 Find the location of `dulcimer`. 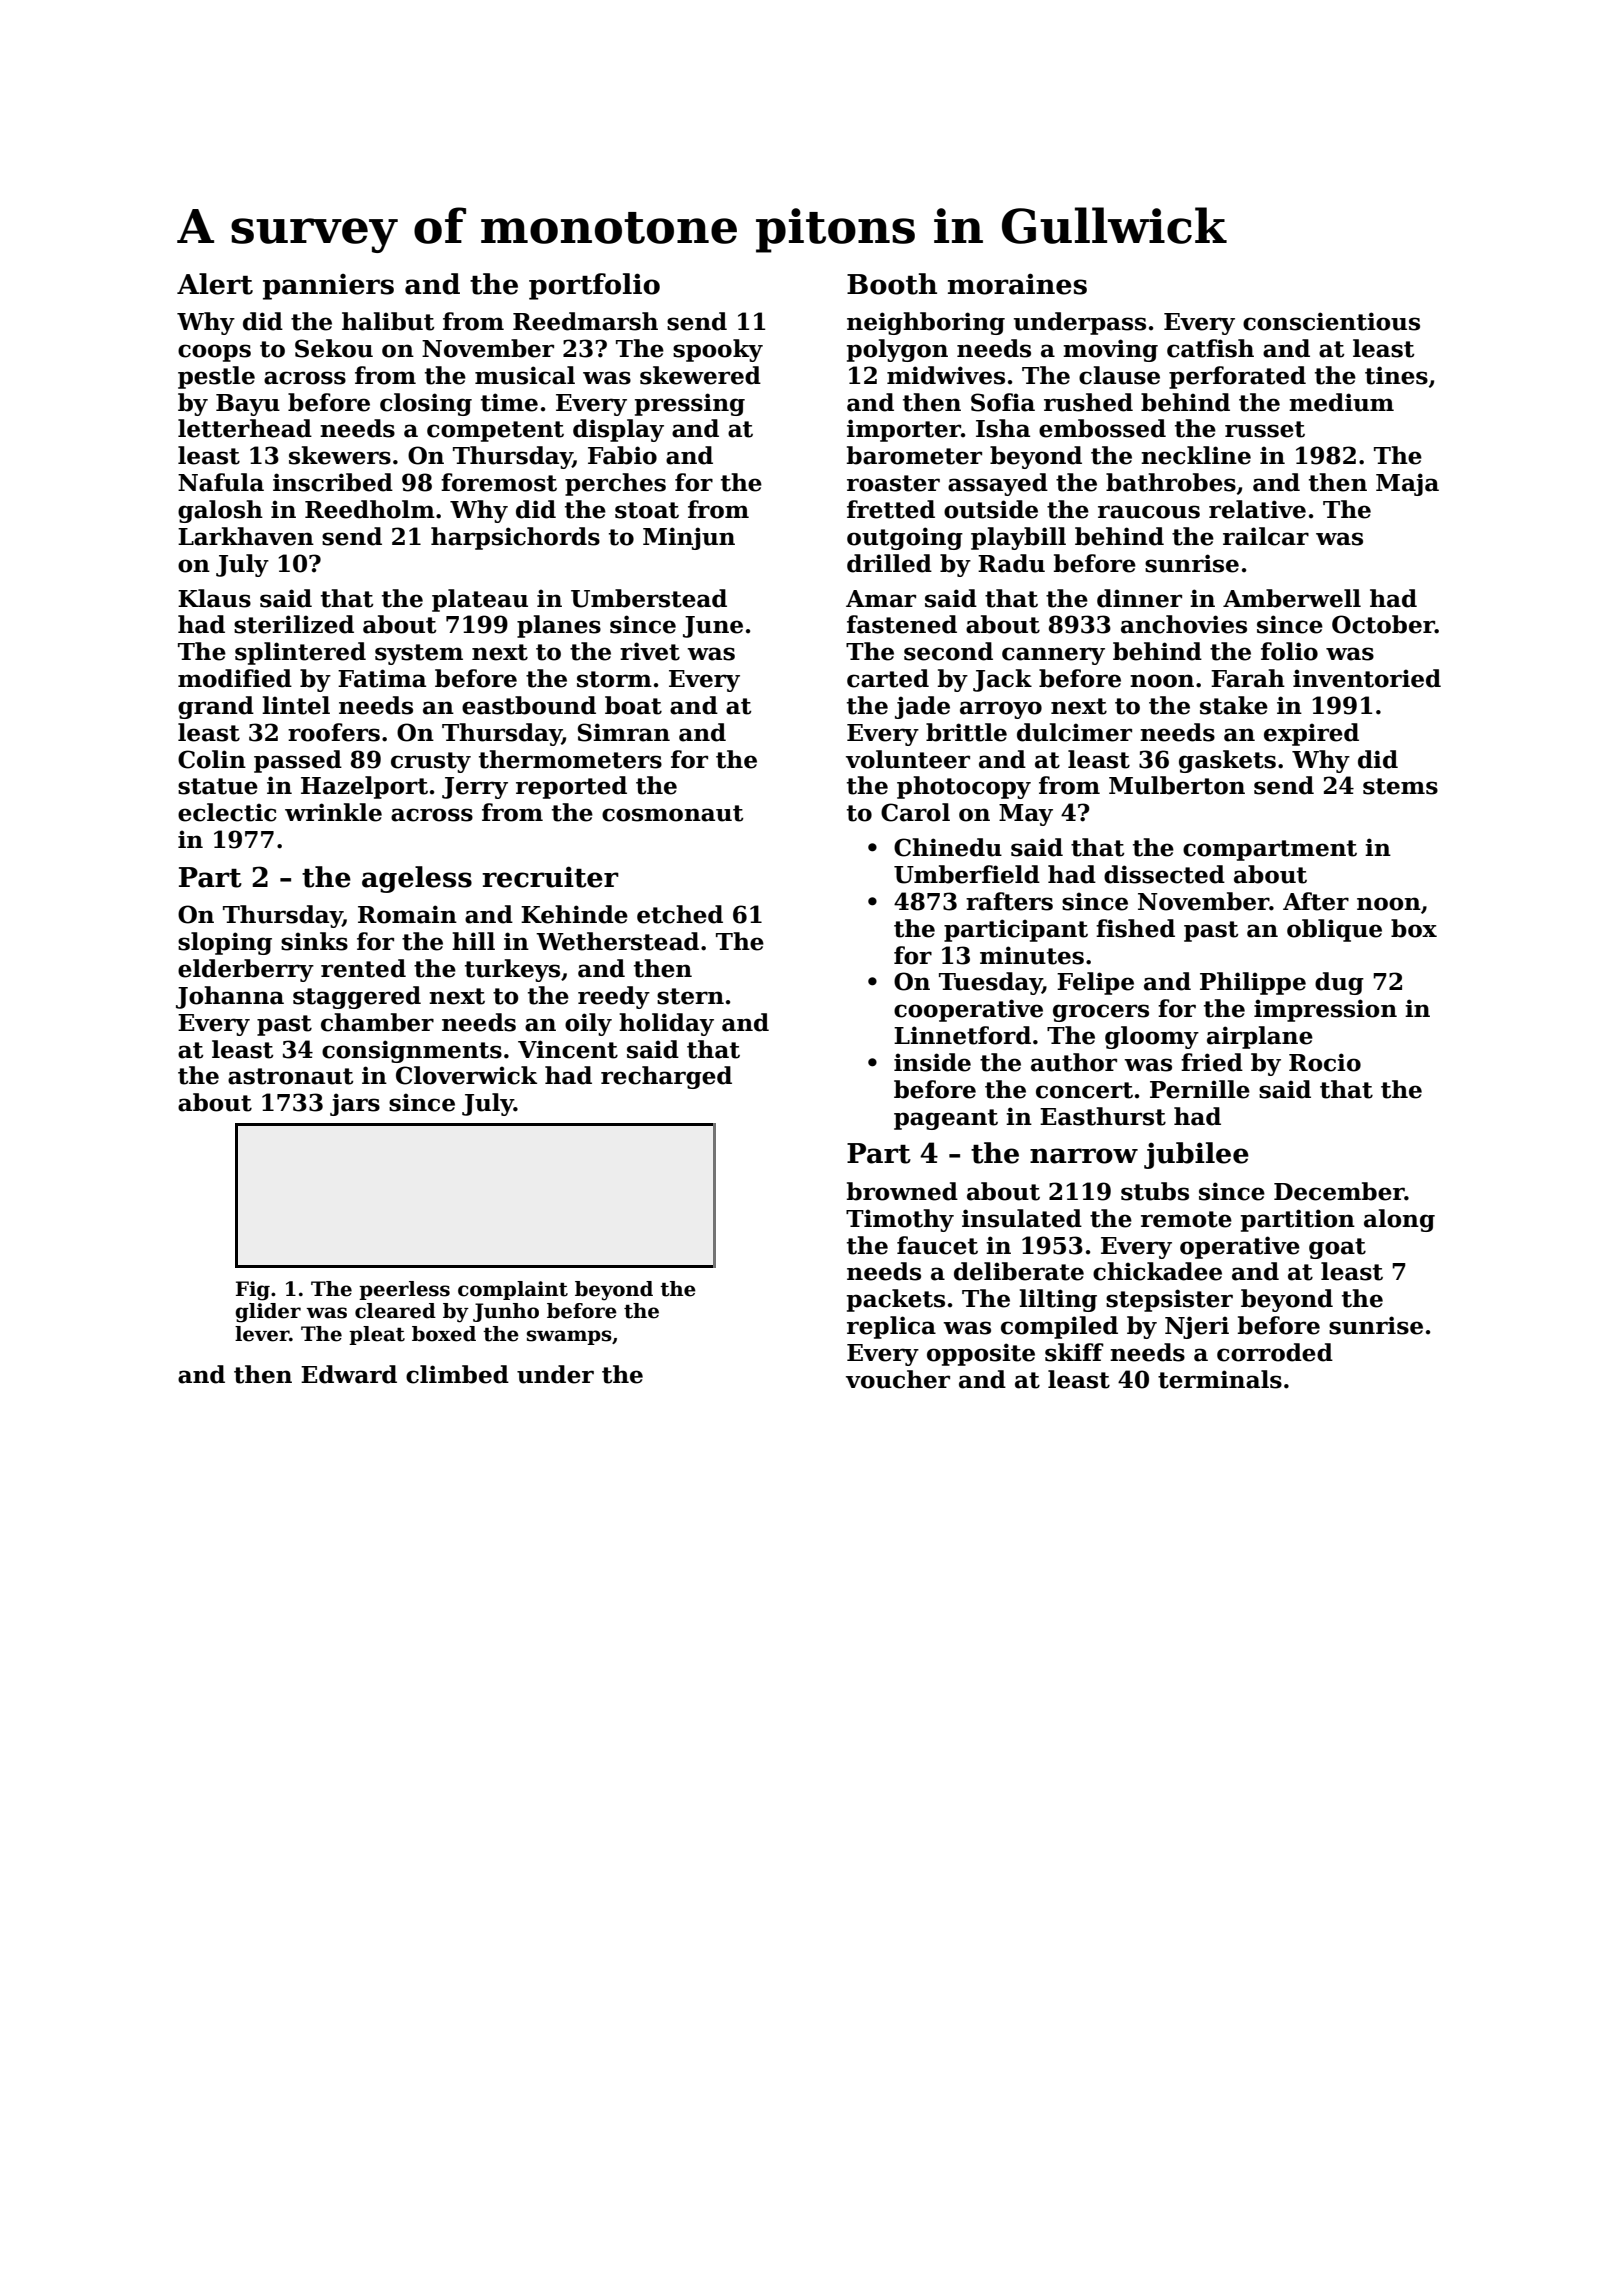

dulcimer is located at coordinates (1074, 732).
